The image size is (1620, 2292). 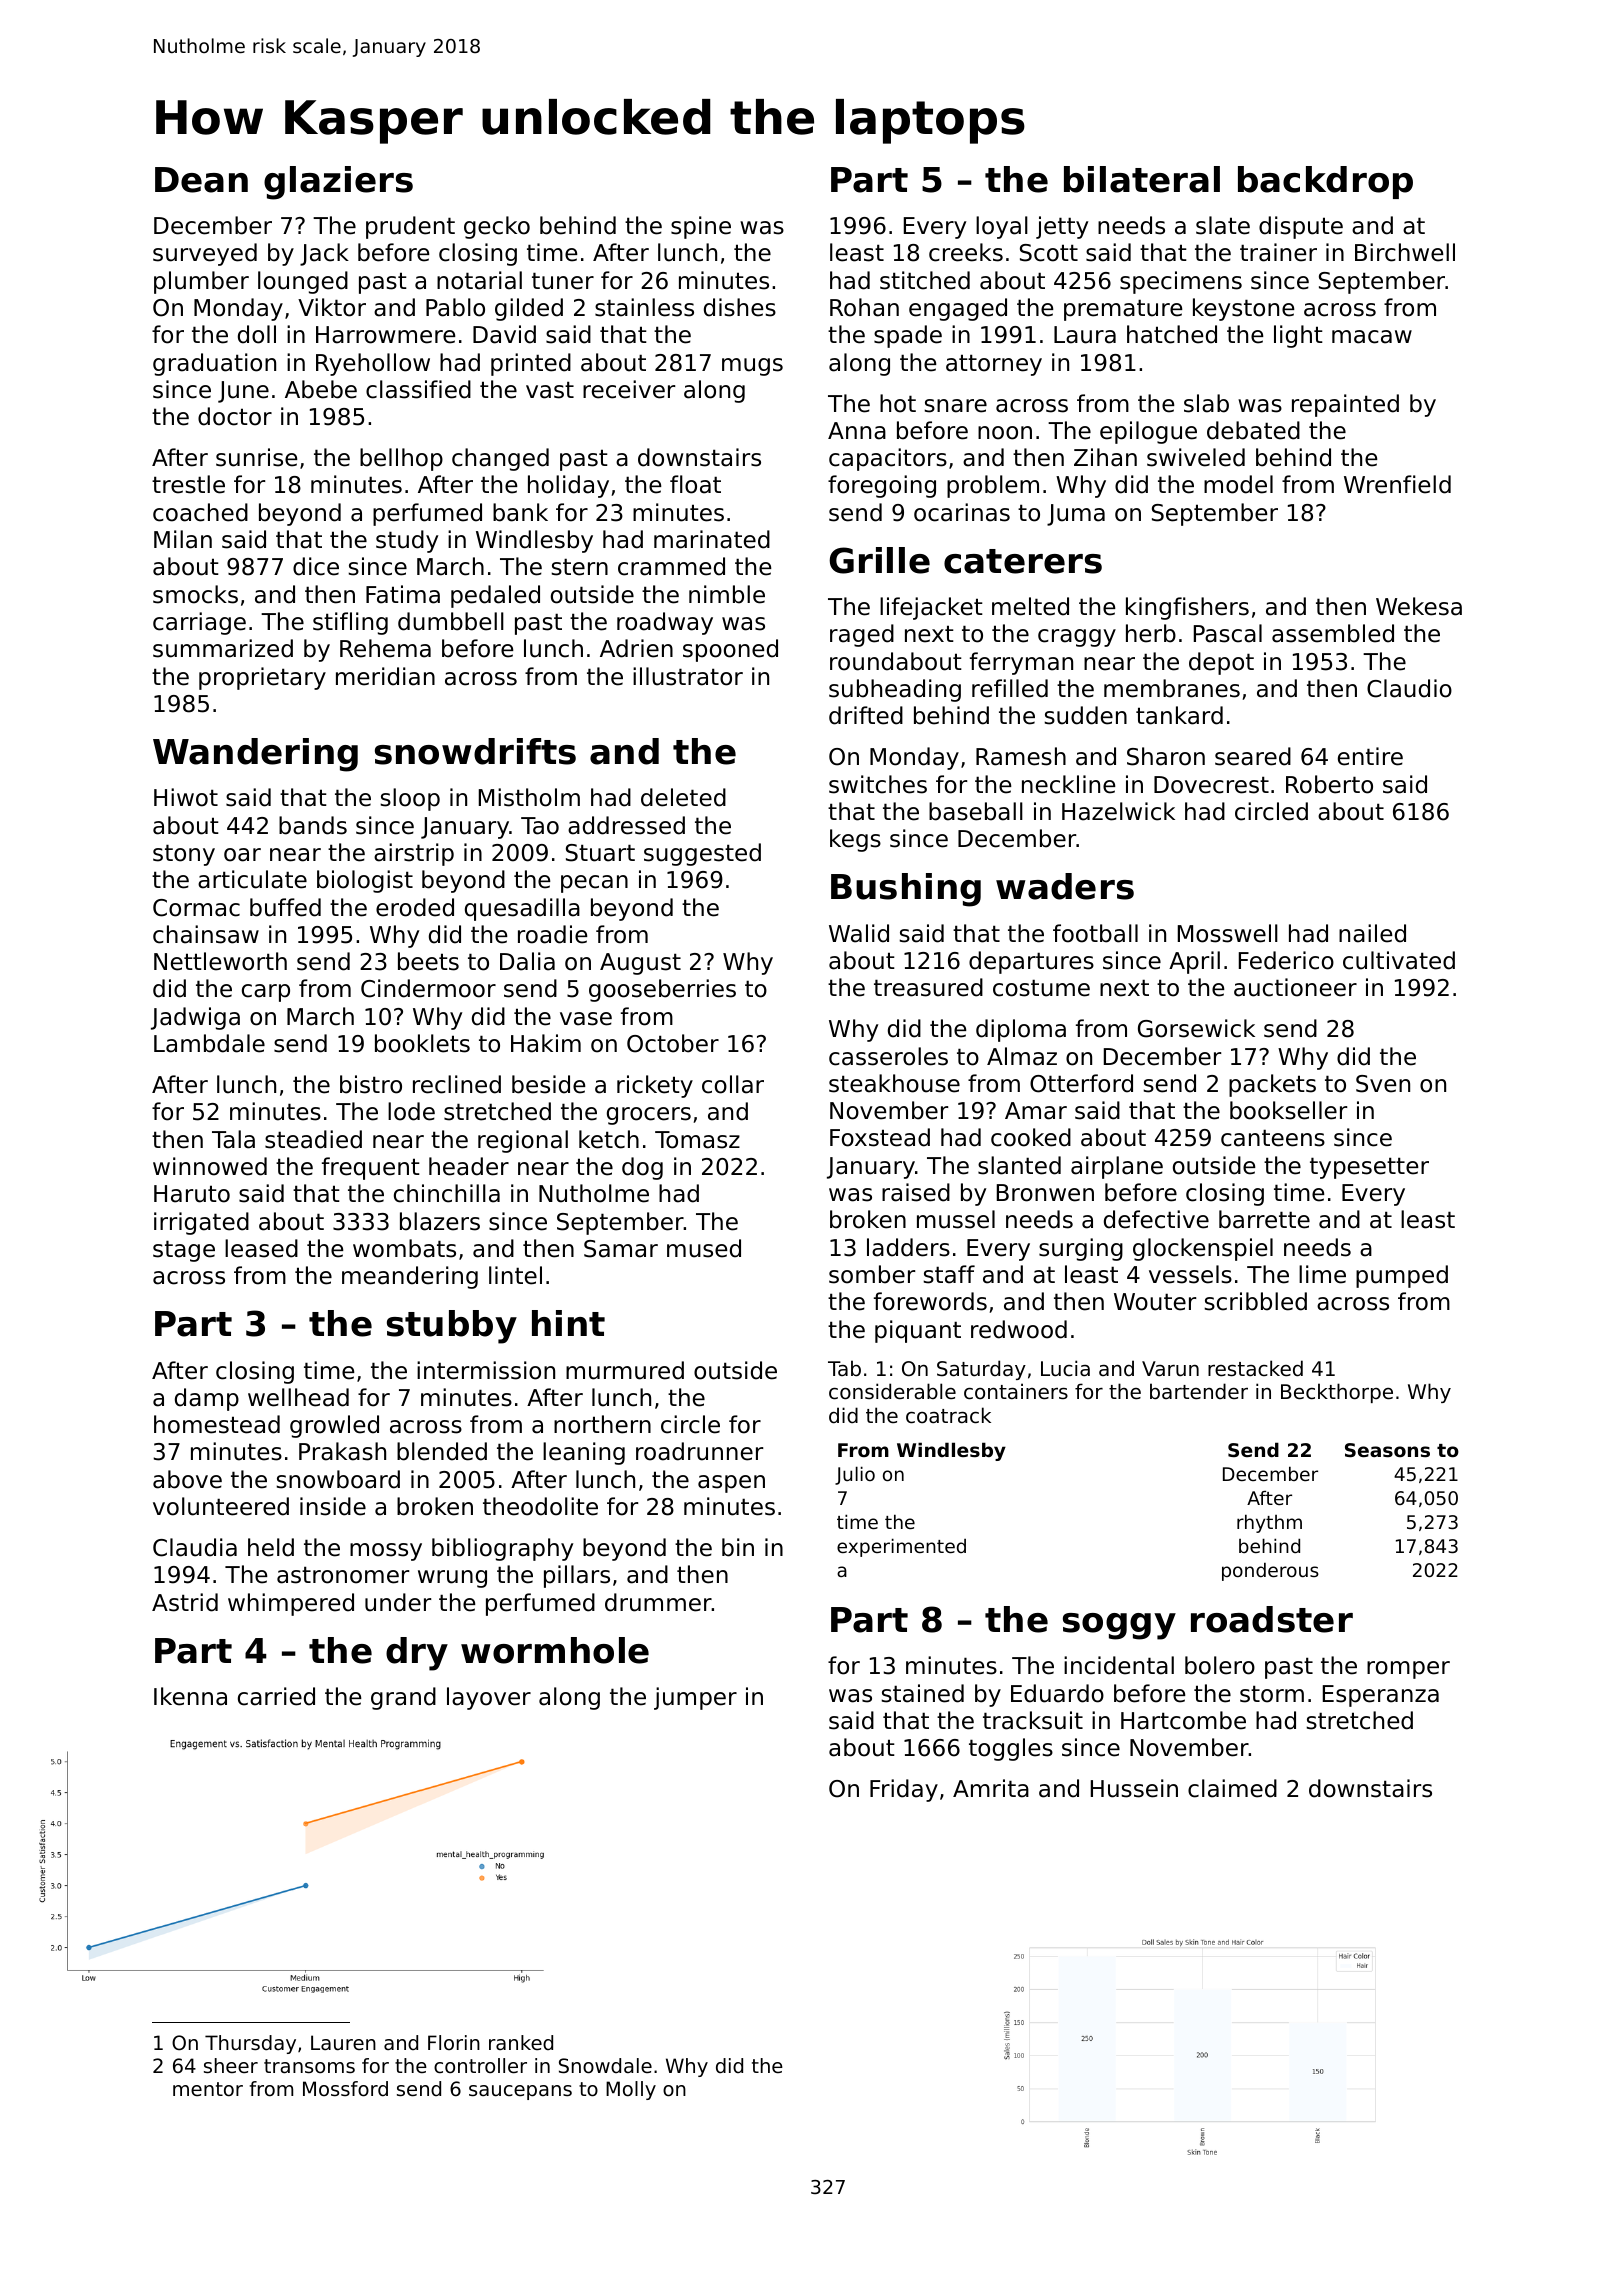 What do you see at coordinates (1021, 756) in the screenshot?
I see `Ramesh` at bounding box center [1021, 756].
